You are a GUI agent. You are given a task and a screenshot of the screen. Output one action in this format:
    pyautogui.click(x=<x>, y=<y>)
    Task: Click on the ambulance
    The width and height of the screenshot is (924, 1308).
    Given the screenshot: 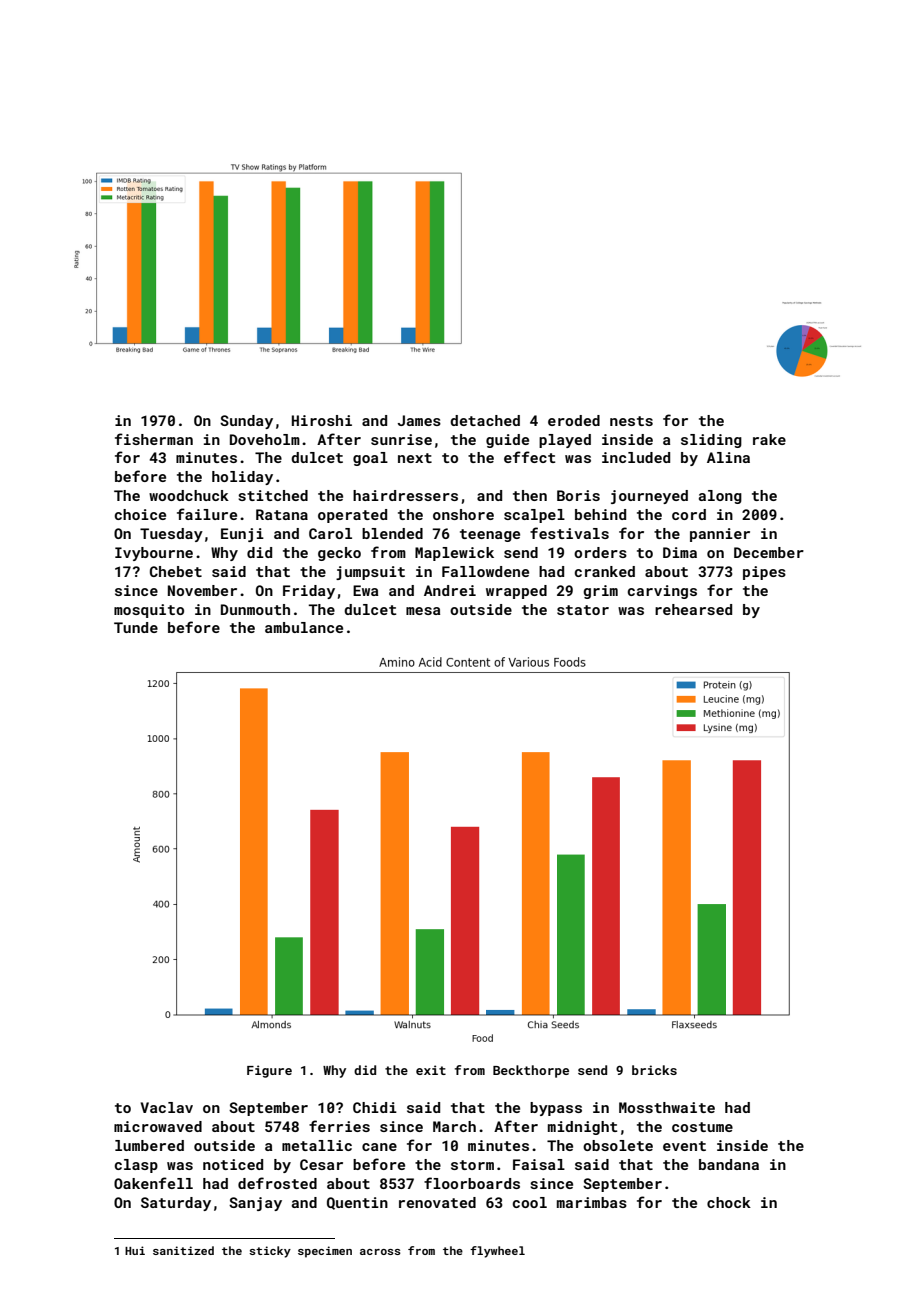 What is the action you would take?
    pyautogui.click(x=304, y=627)
